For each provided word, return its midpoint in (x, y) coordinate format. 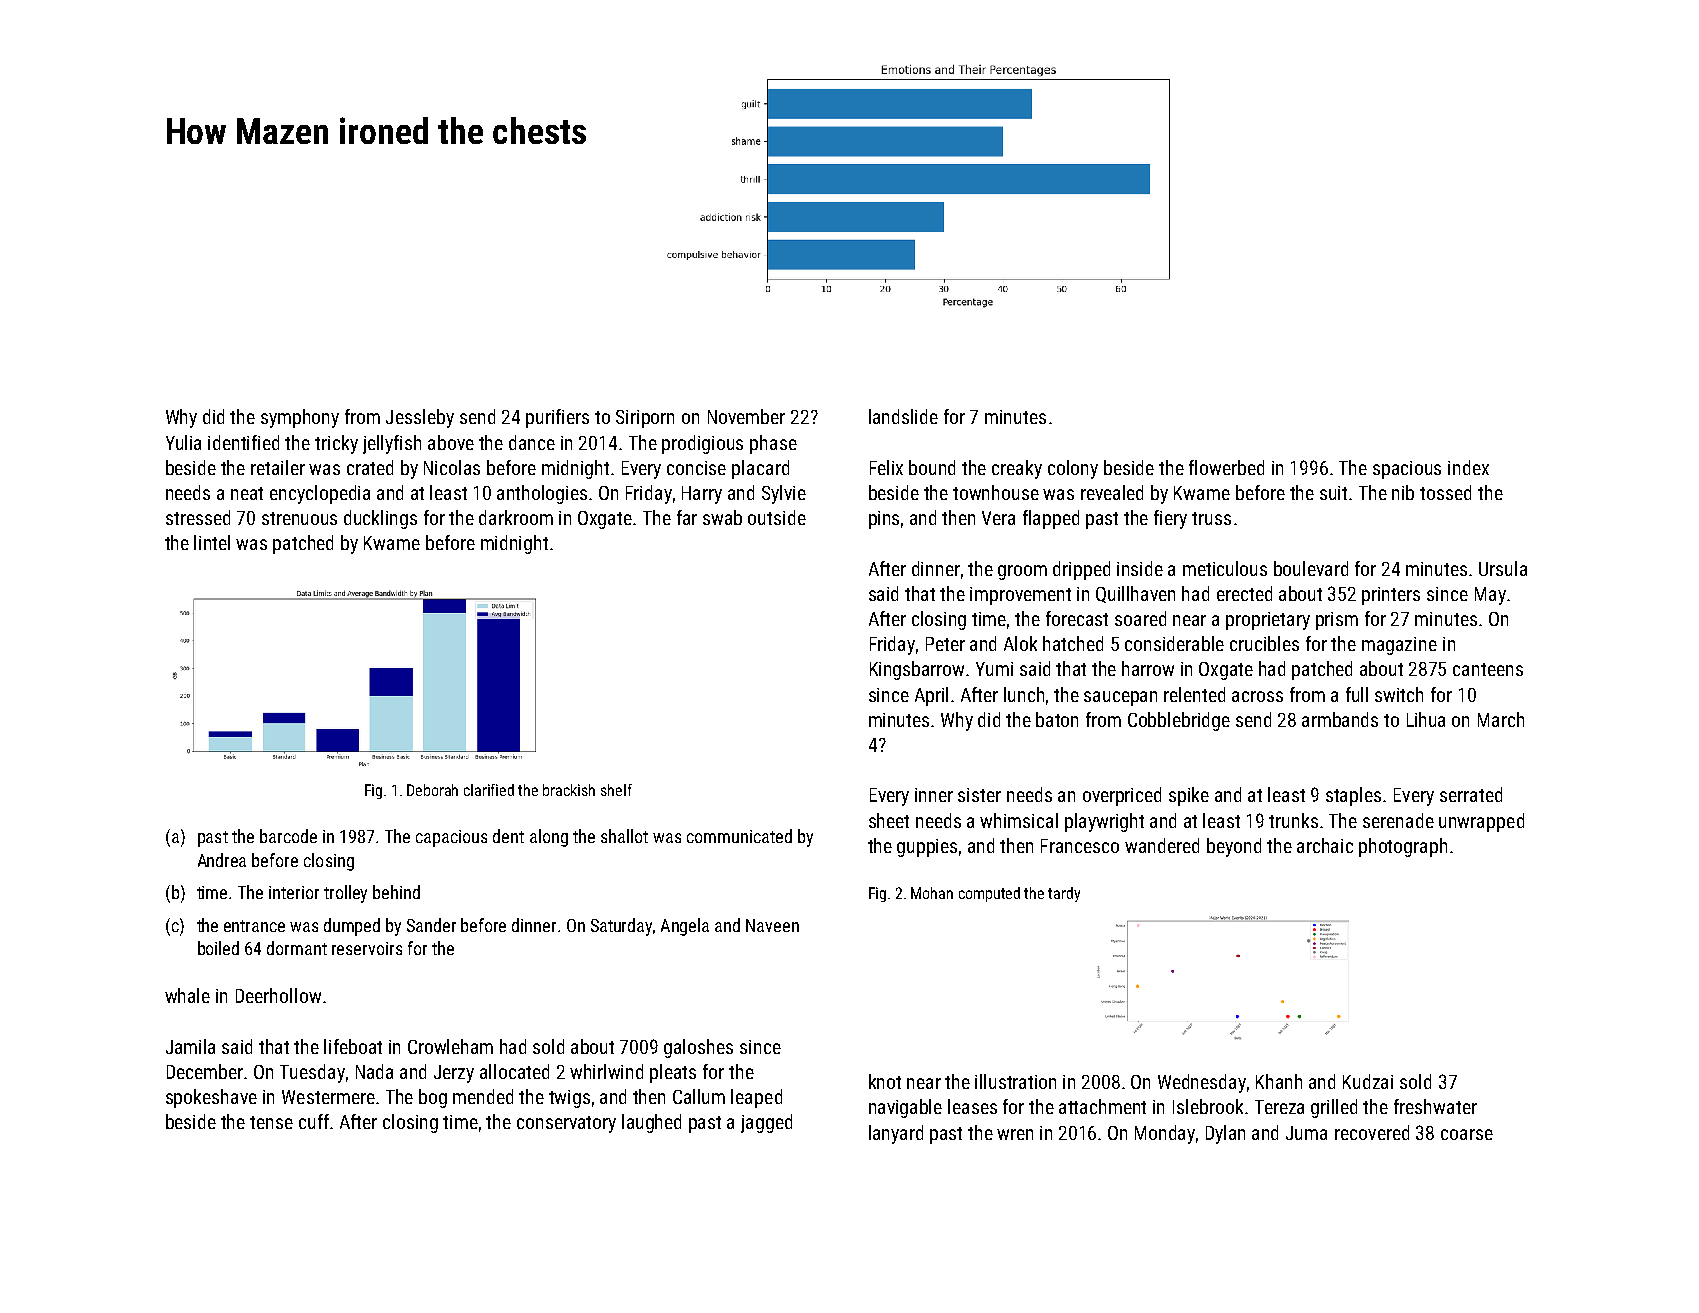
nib (1403, 492)
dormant (297, 948)
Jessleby (420, 418)
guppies (927, 848)
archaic (1325, 845)
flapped (1051, 519)
